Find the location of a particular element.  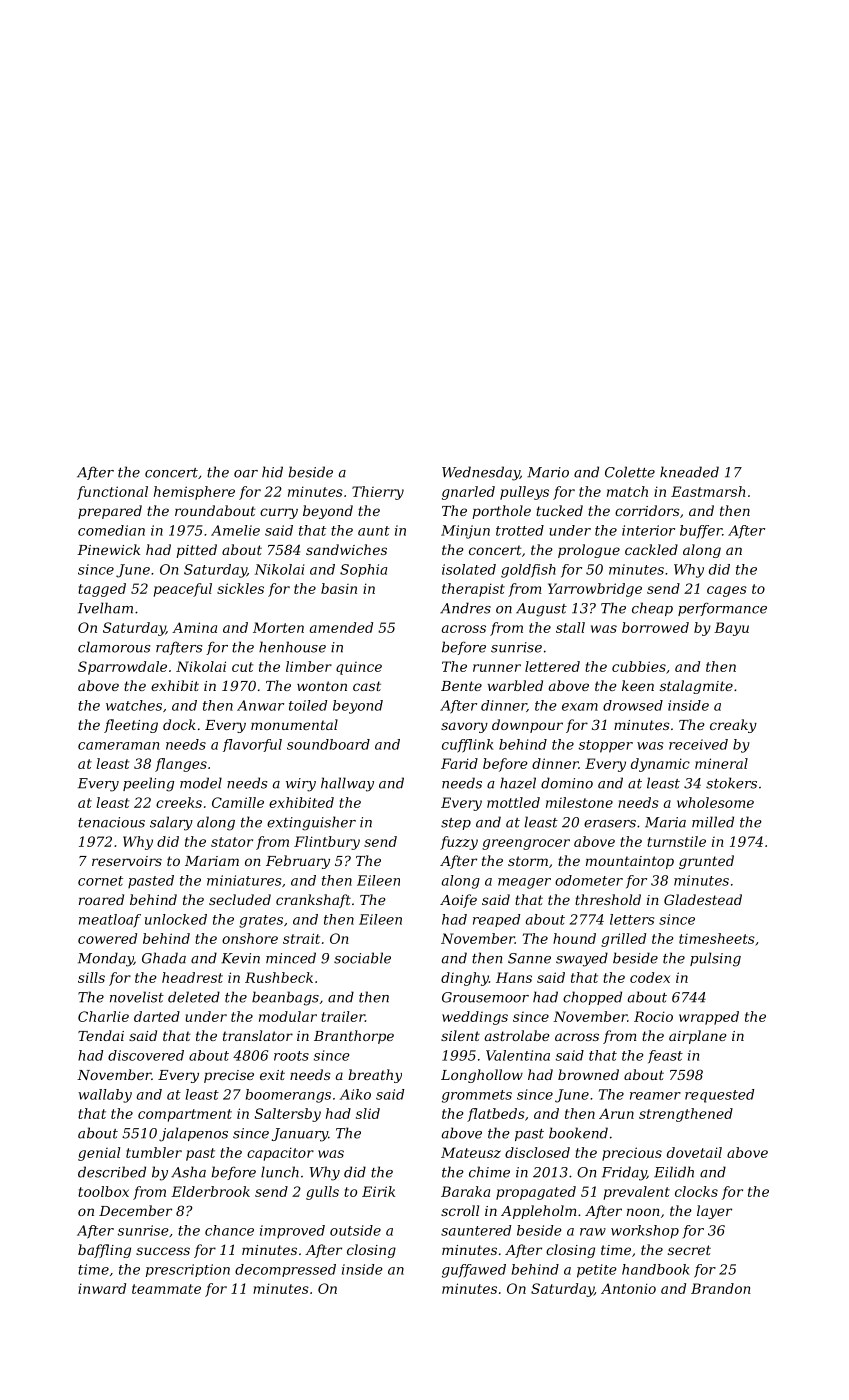

guffawed is located at coordinates (474, 1271).
